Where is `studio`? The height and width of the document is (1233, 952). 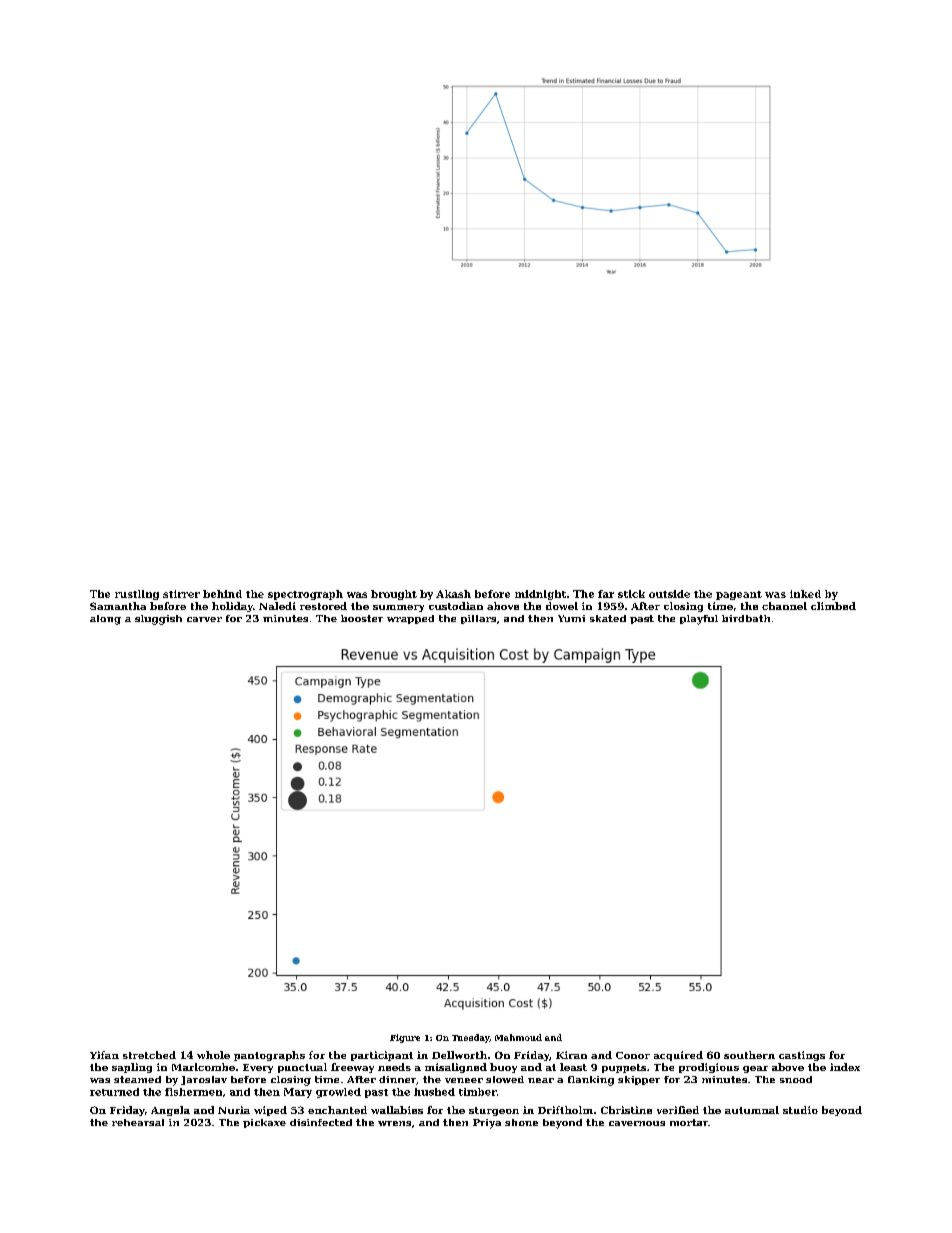
studio is located at coordinates (800, 1110).
